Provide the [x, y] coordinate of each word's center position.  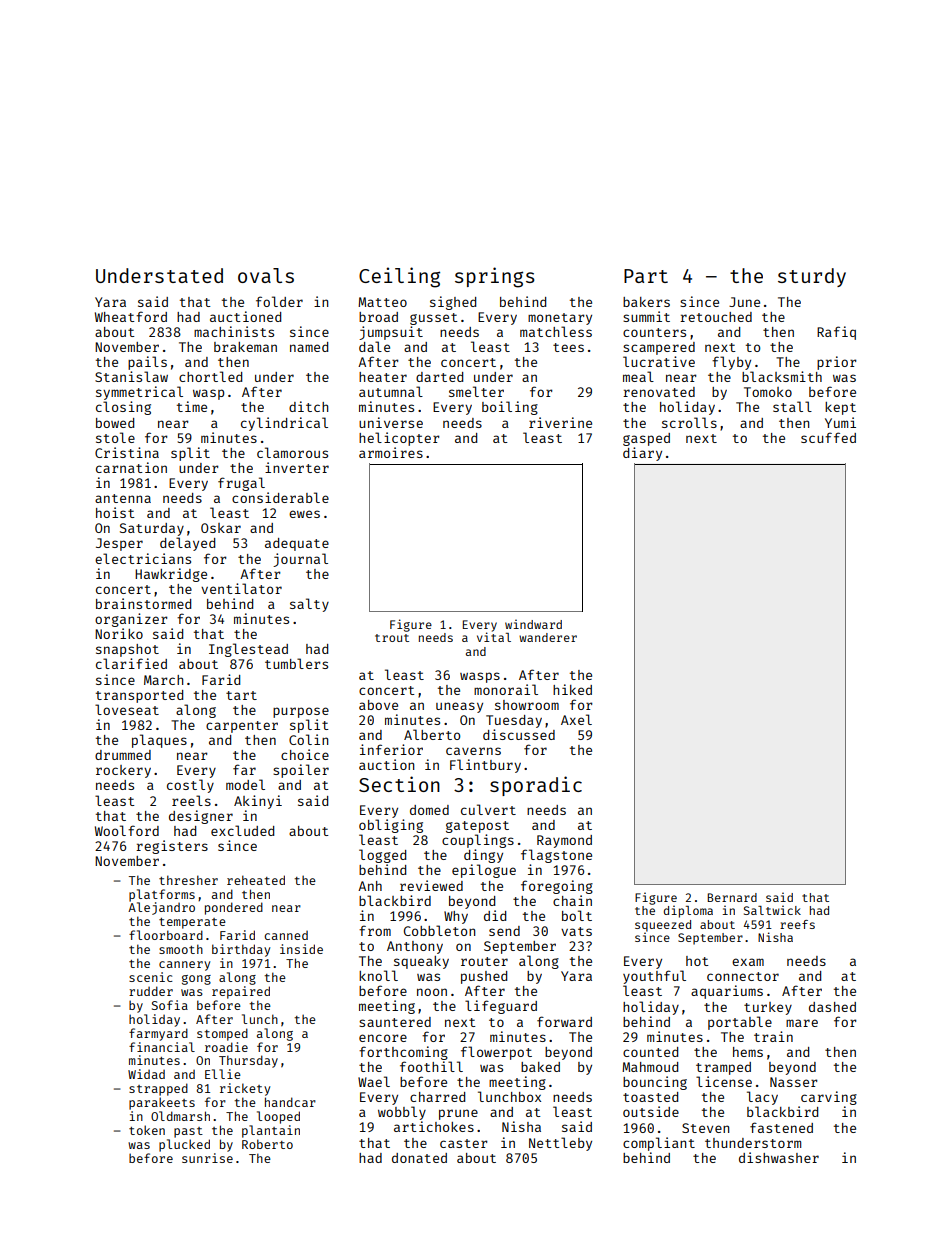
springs [495, 277]
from [375, 930]
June [744, 302]
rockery [123, 771]
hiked [572, 689]
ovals [266, 275]
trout [392, 638]
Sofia [170, 1005]
